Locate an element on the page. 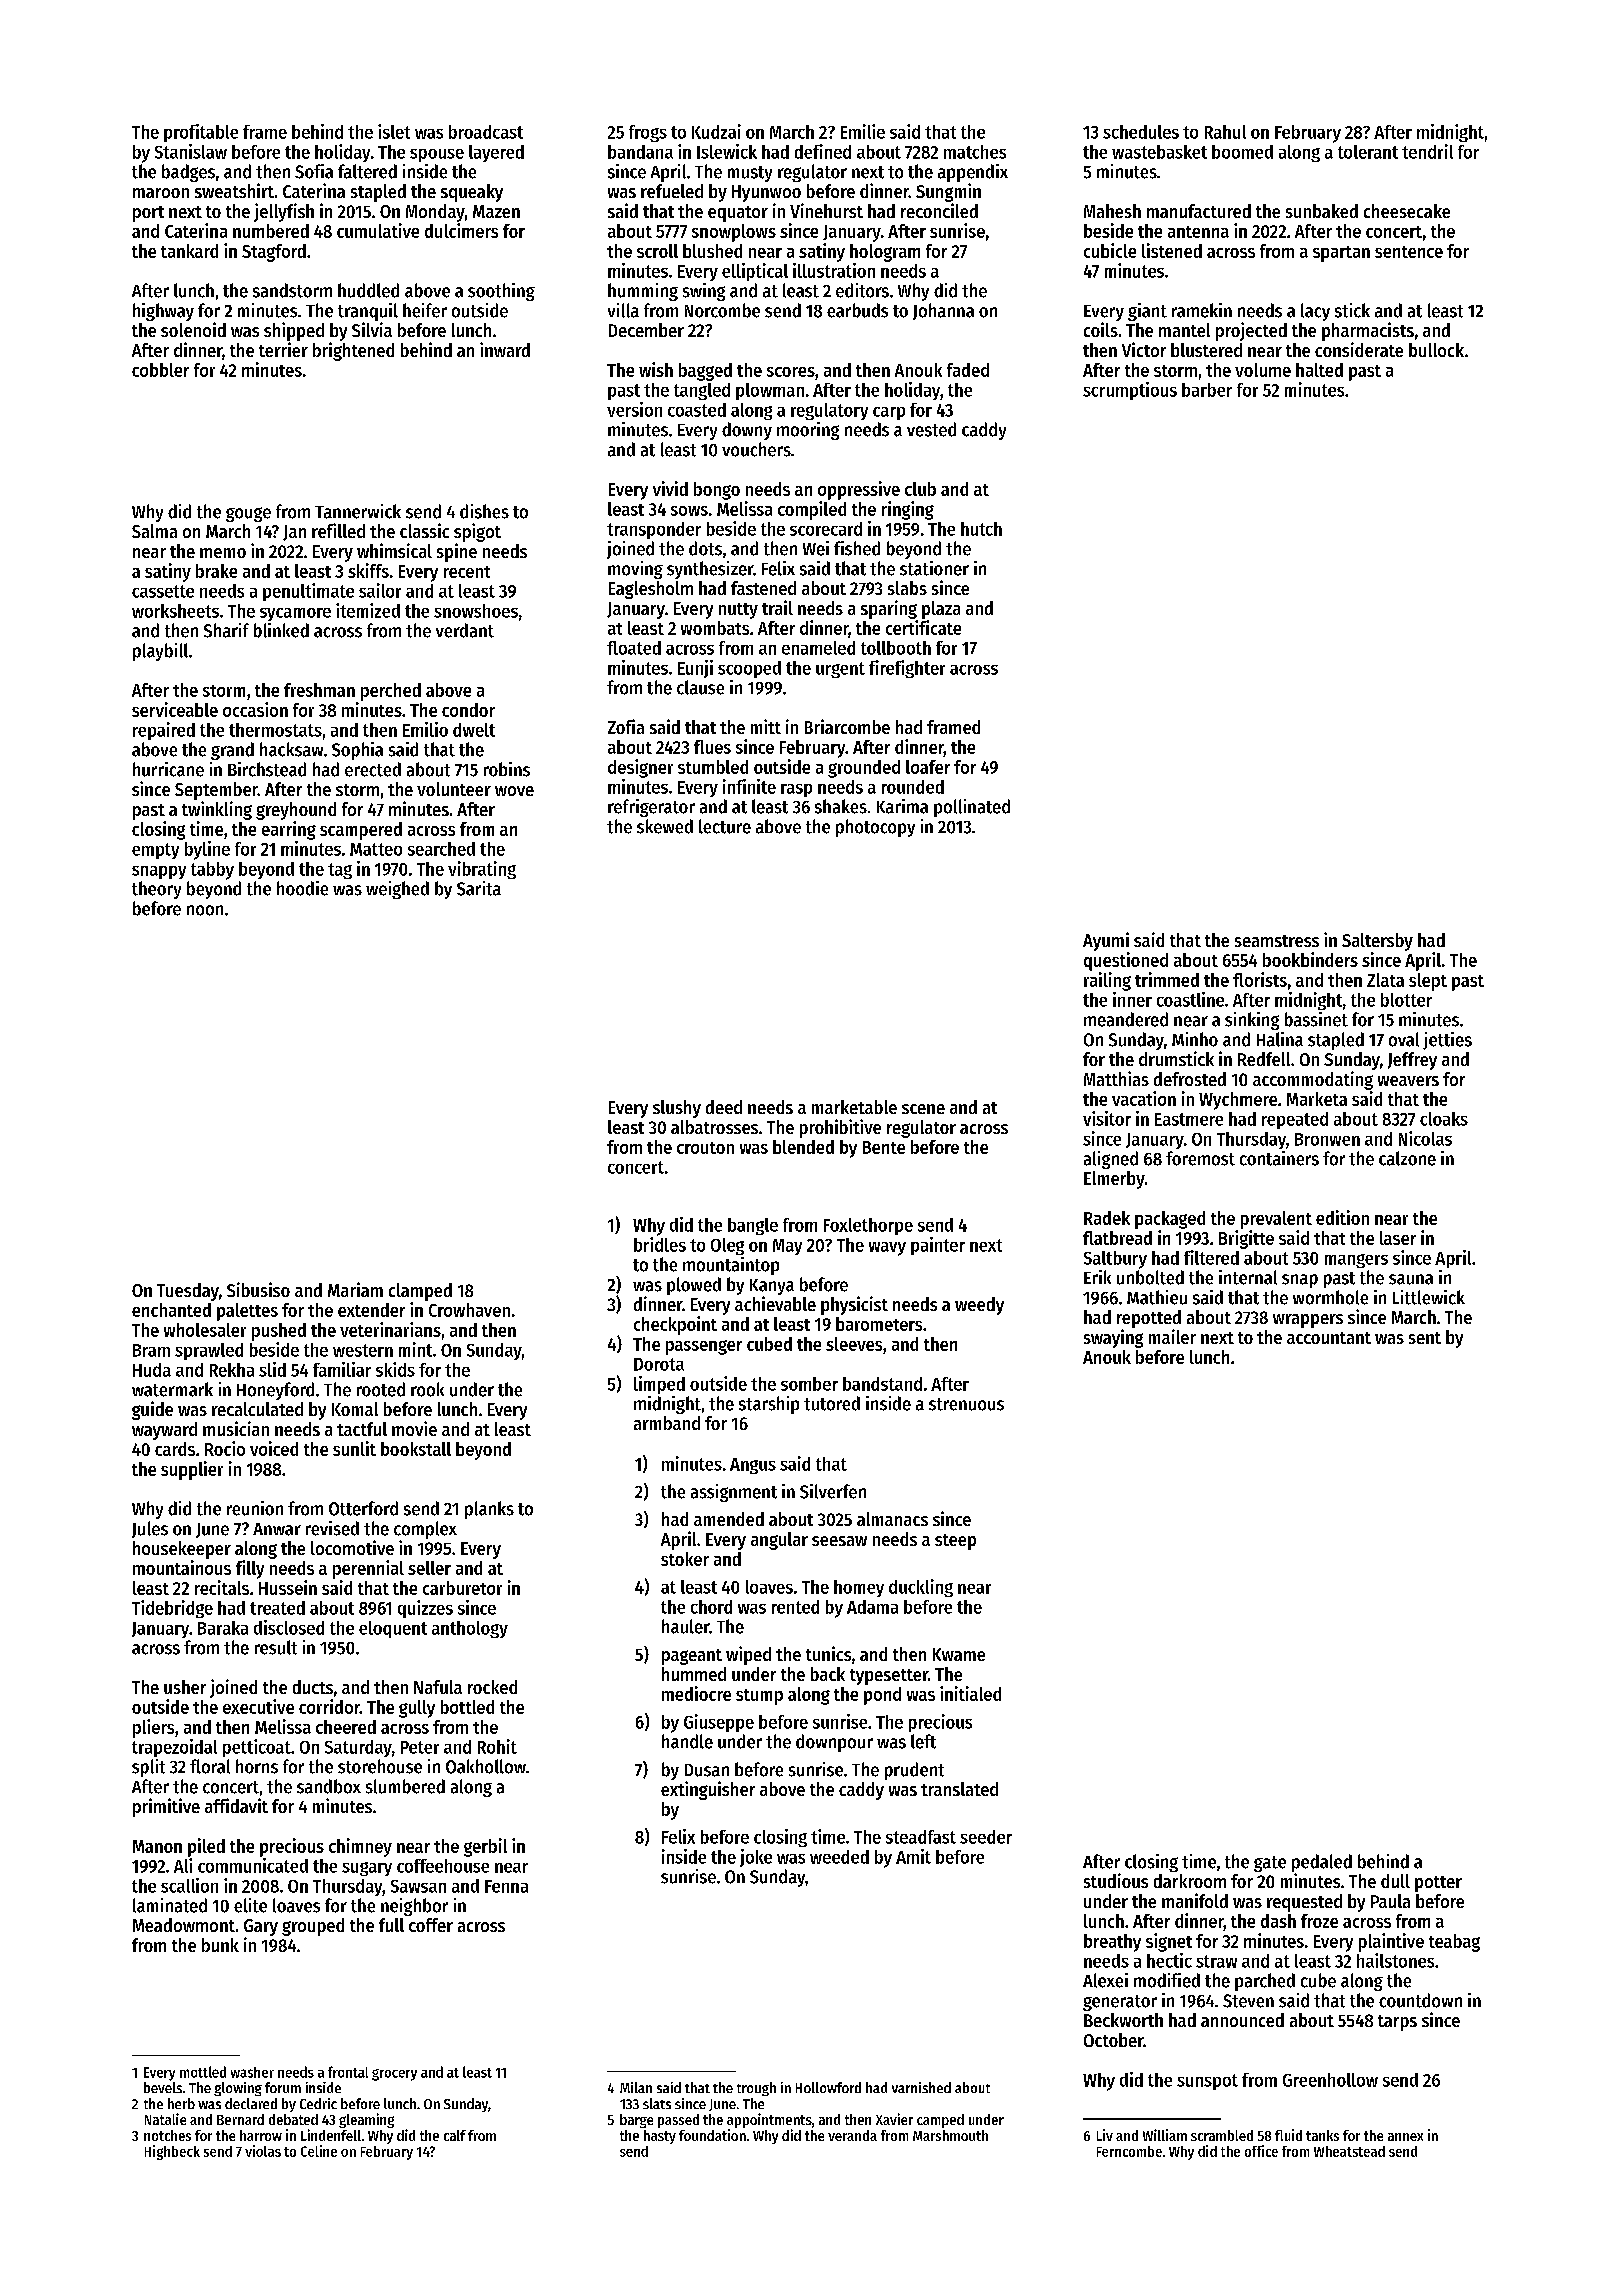  profitable is located at coordinates (201, 133).
